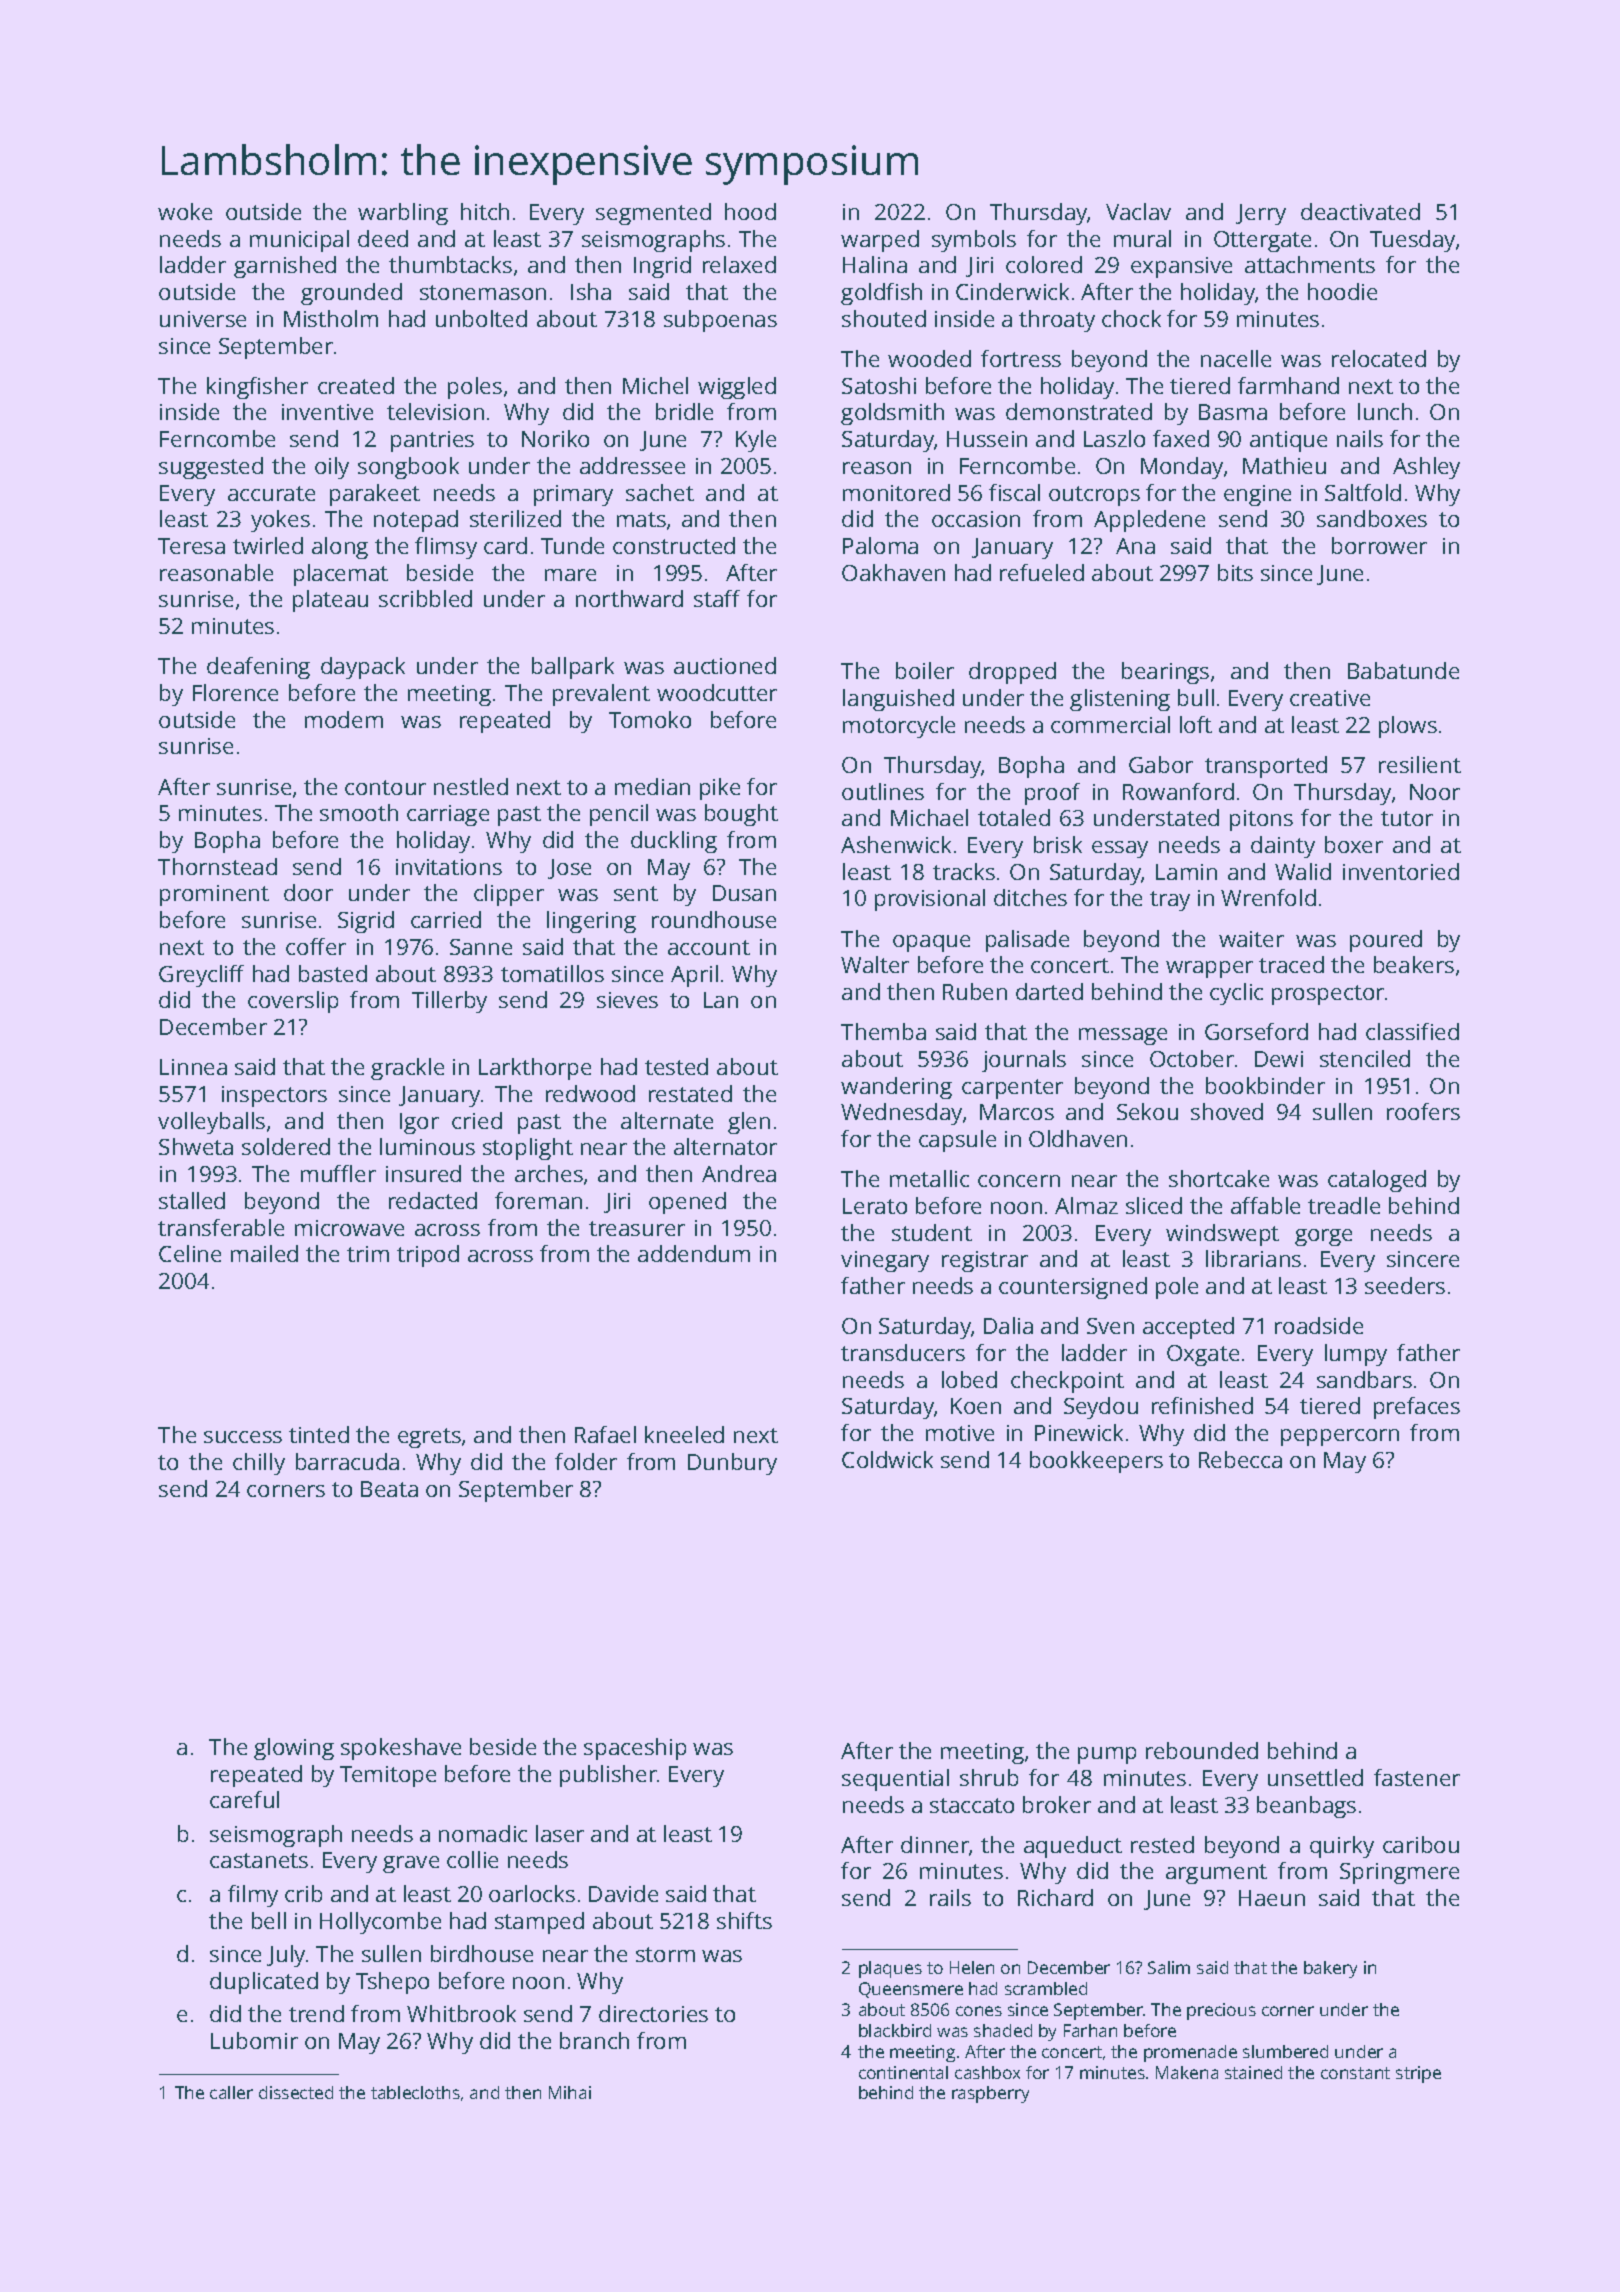  What do you see at coordinates (653, 214) in the screenshot?
I see `segmented` at bounding box center [653, 214].
